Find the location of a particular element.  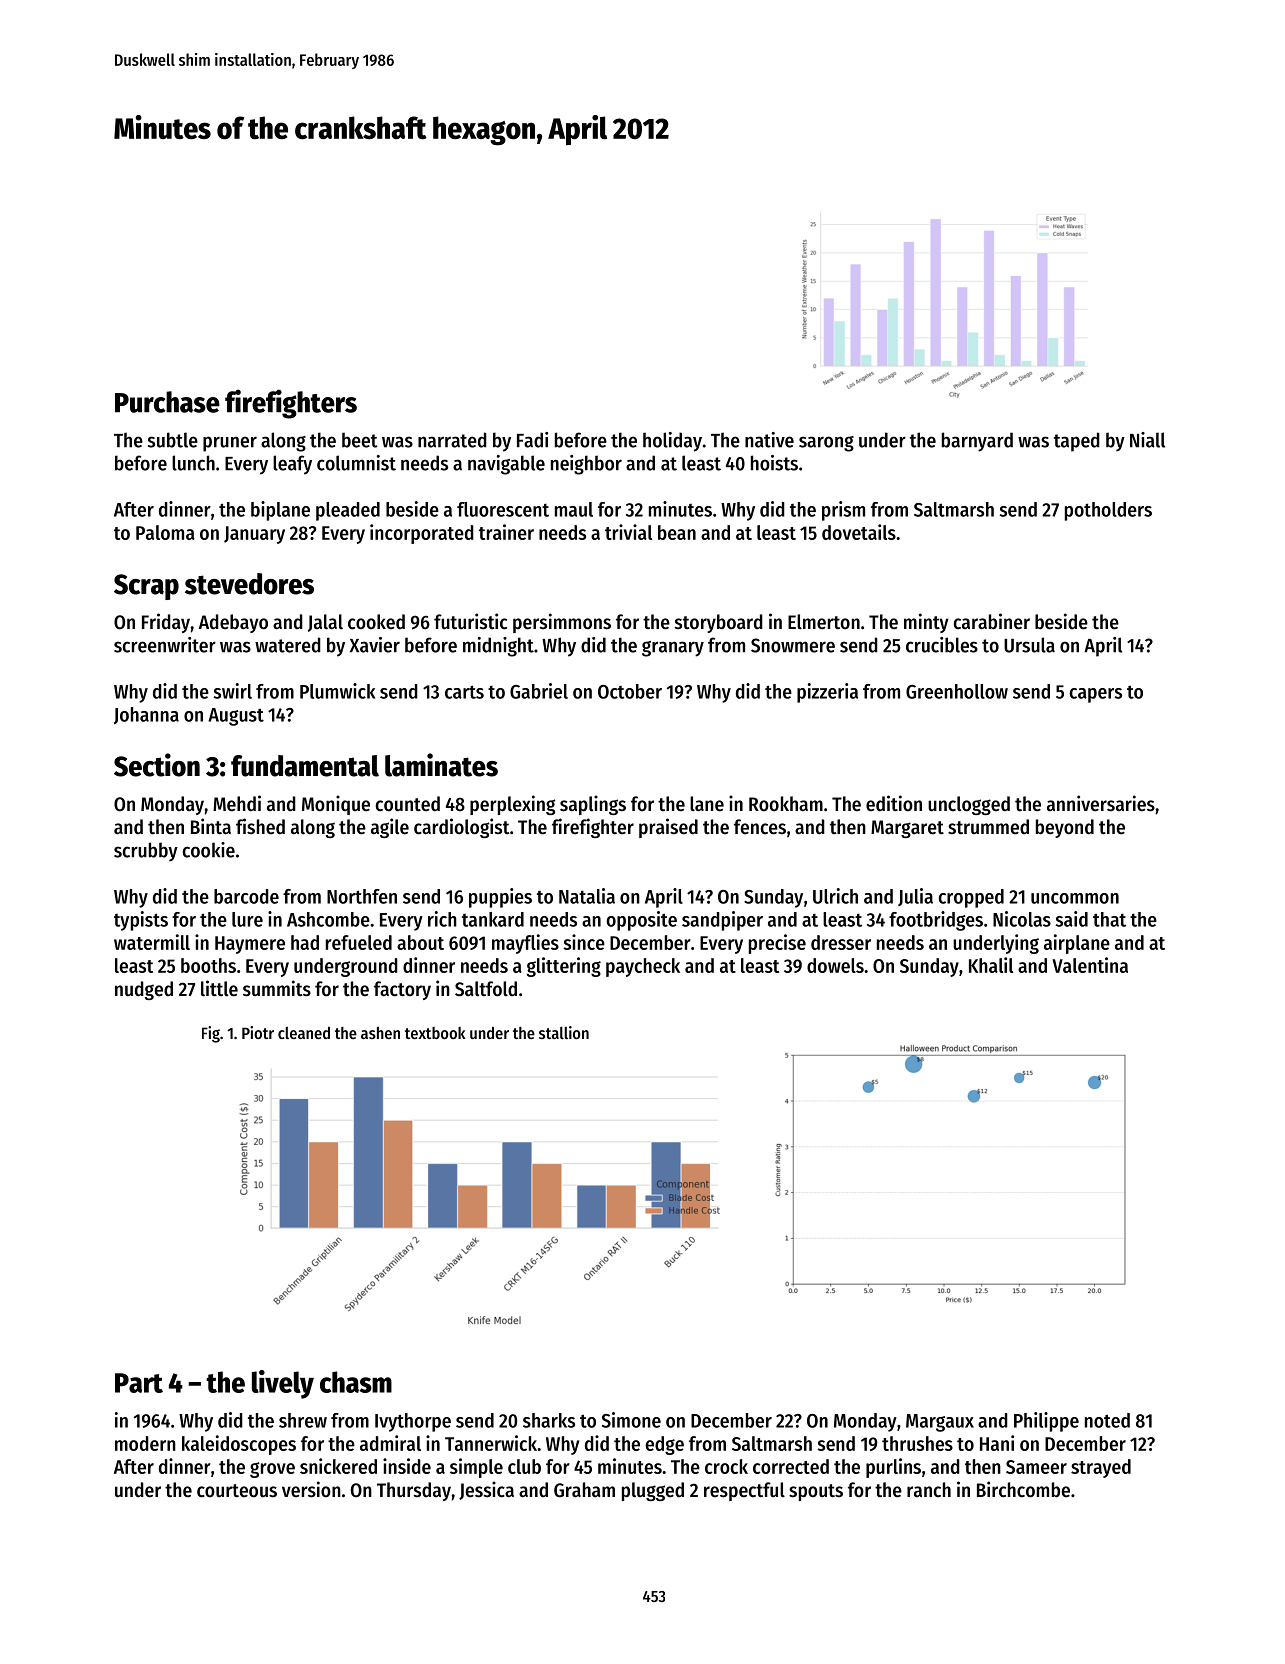

holiday is located at coordinates (672, 442).
